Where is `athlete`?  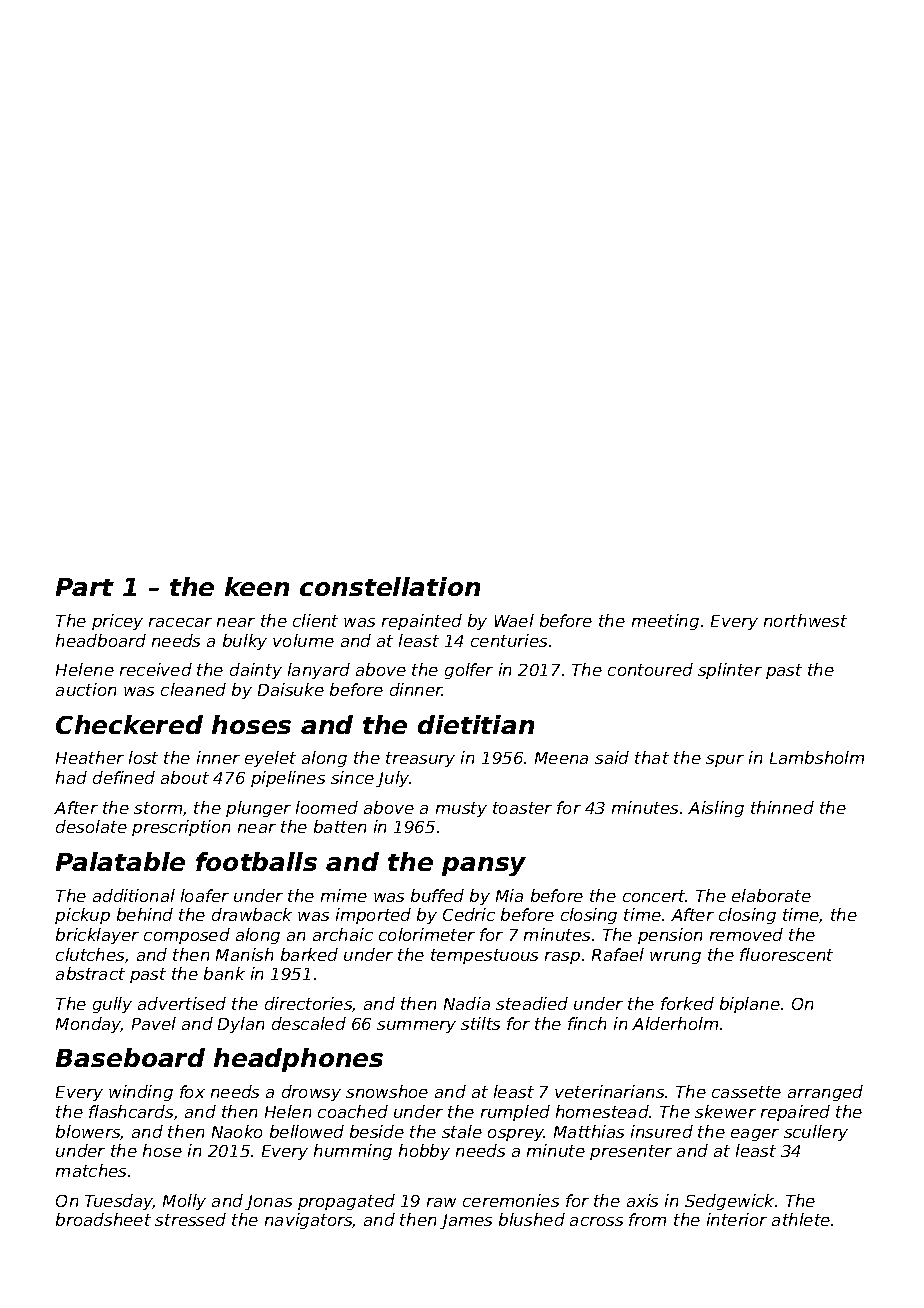
athlete is located at coordinates (801, 1219).
